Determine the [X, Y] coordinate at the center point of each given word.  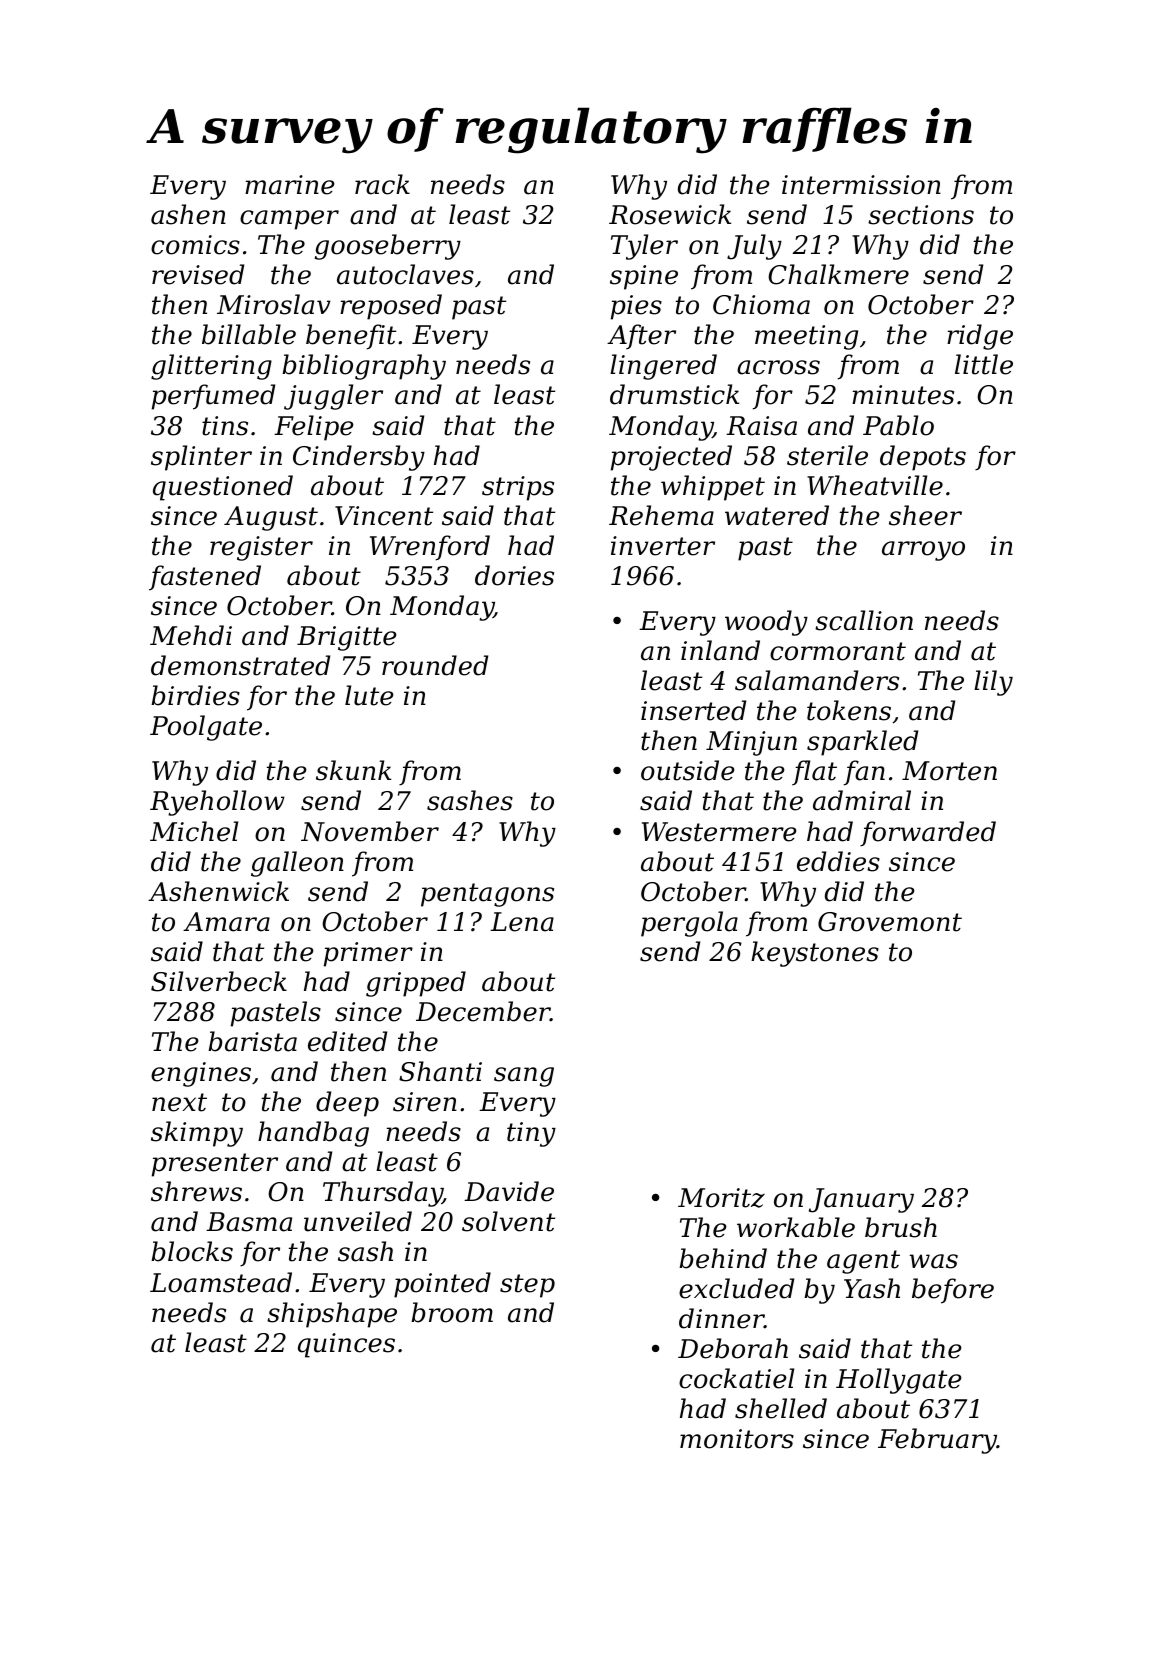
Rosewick [670, 214]
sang [524, 1077]
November [370, 831]
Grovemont [890, 922]
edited [347, 1041]
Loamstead [221, 1282]
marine [290, 185]
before [953, 1291]
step [527, 1286]
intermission [861, 185]
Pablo [898, 425]
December [483, 1011]
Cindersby [359, 458]
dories [514, 575]
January [861, 1200]
